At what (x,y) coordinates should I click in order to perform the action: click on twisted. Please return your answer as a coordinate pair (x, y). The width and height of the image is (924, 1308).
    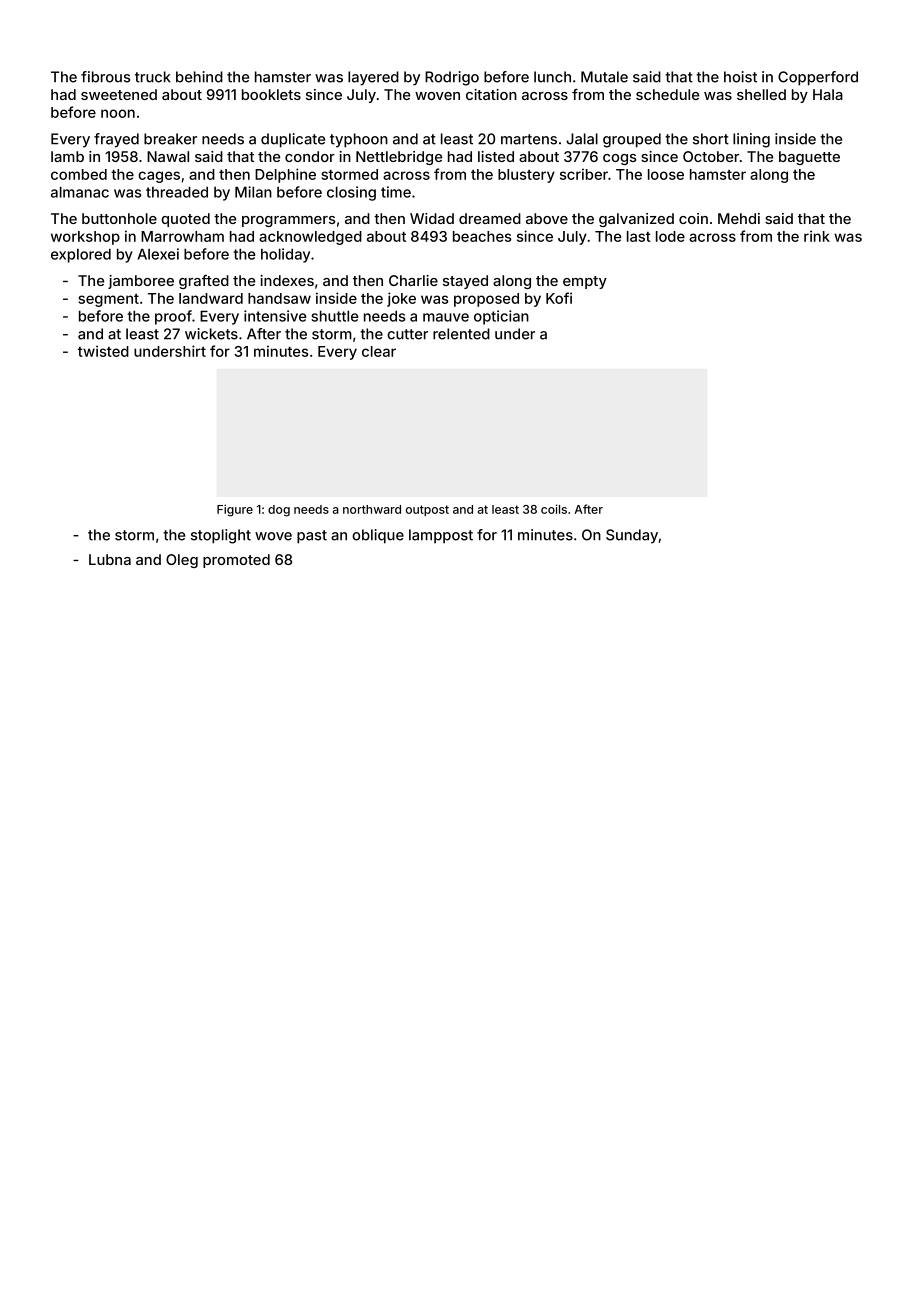
    Looking at the image, I should click on (103, 351).
